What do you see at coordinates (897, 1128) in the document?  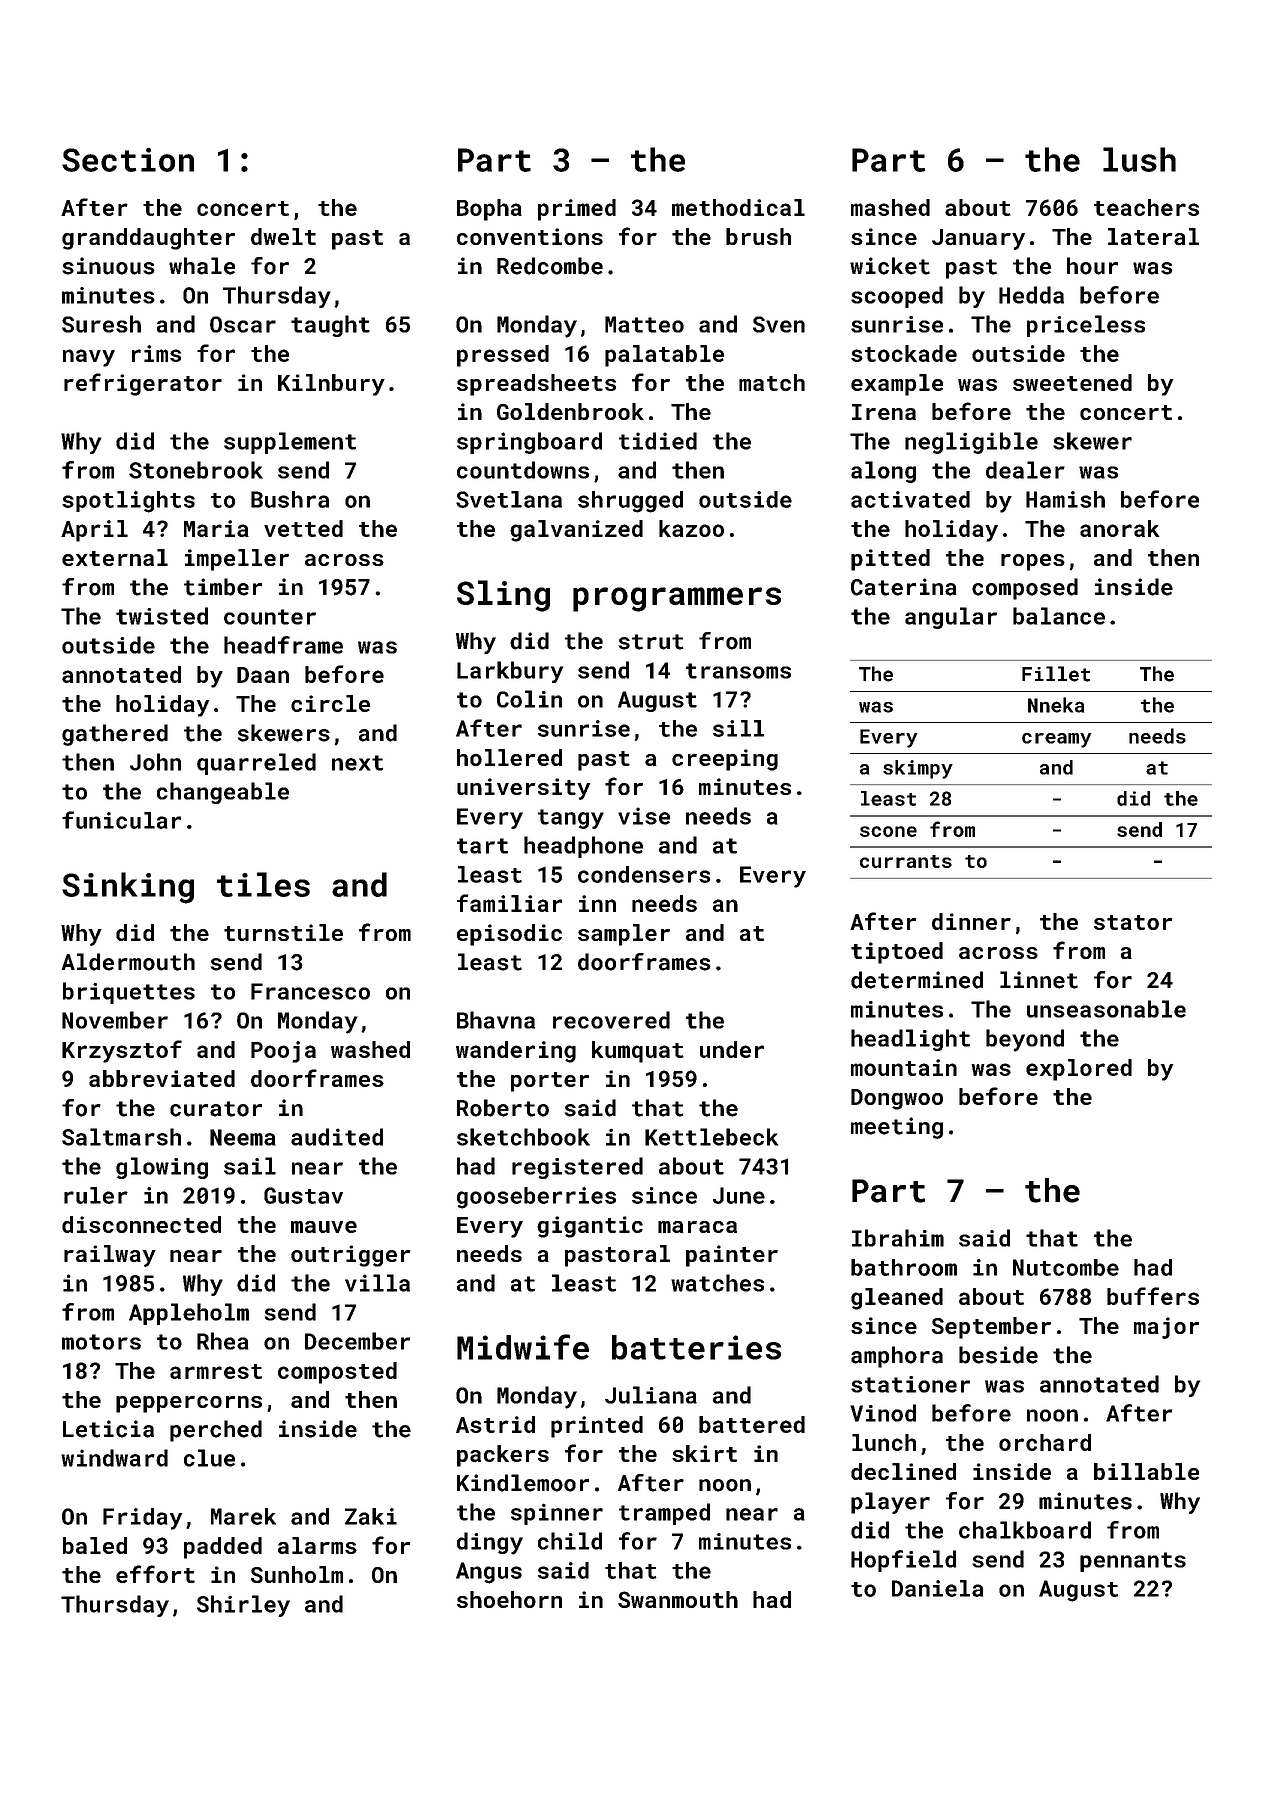 I see `meeting` at bounding box center [897, 1128].
